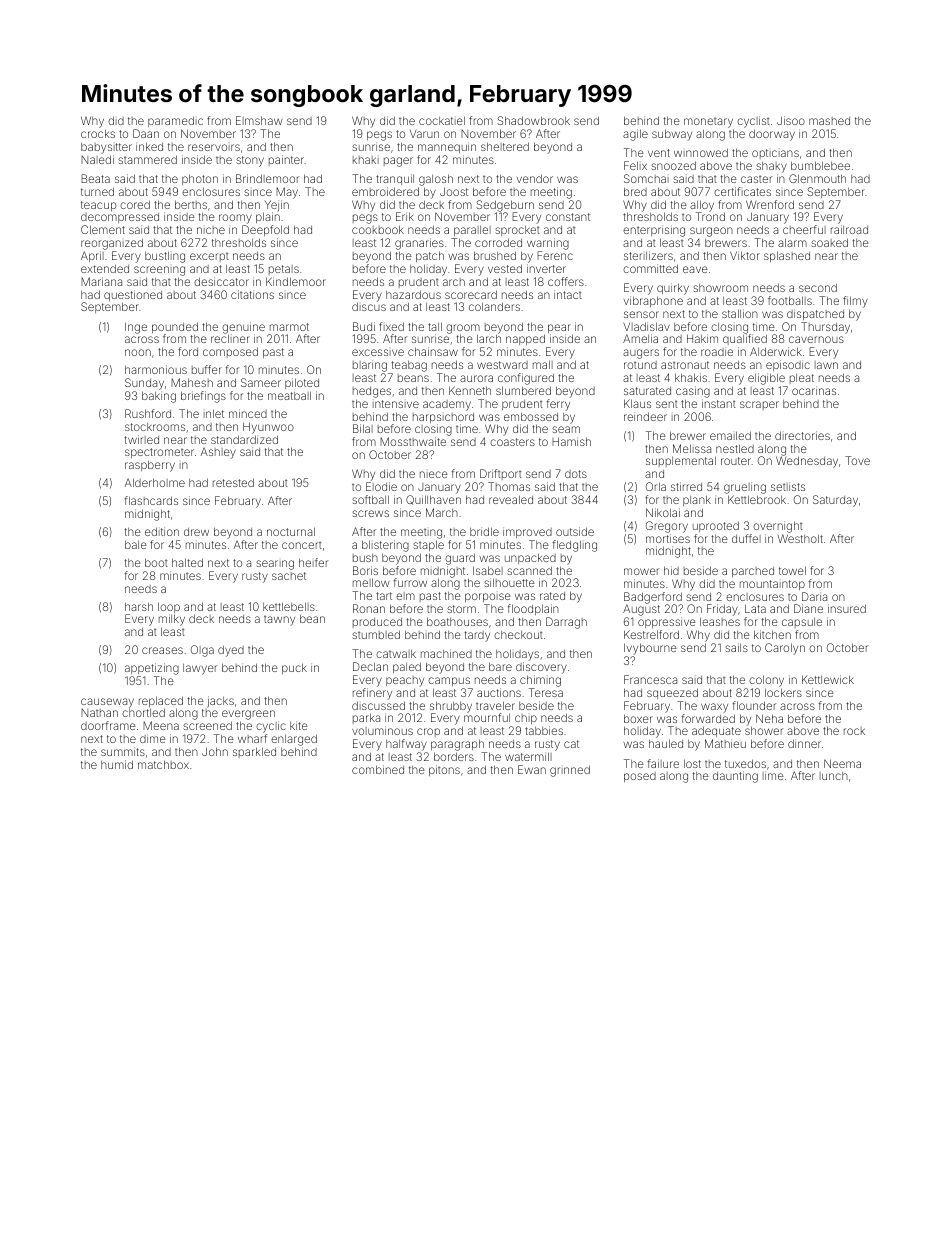 Image resolution: width=952 pixels, height=1233 pixels. Describe the element at coordinates (736, 461) in the page. I see `router` at that location.
